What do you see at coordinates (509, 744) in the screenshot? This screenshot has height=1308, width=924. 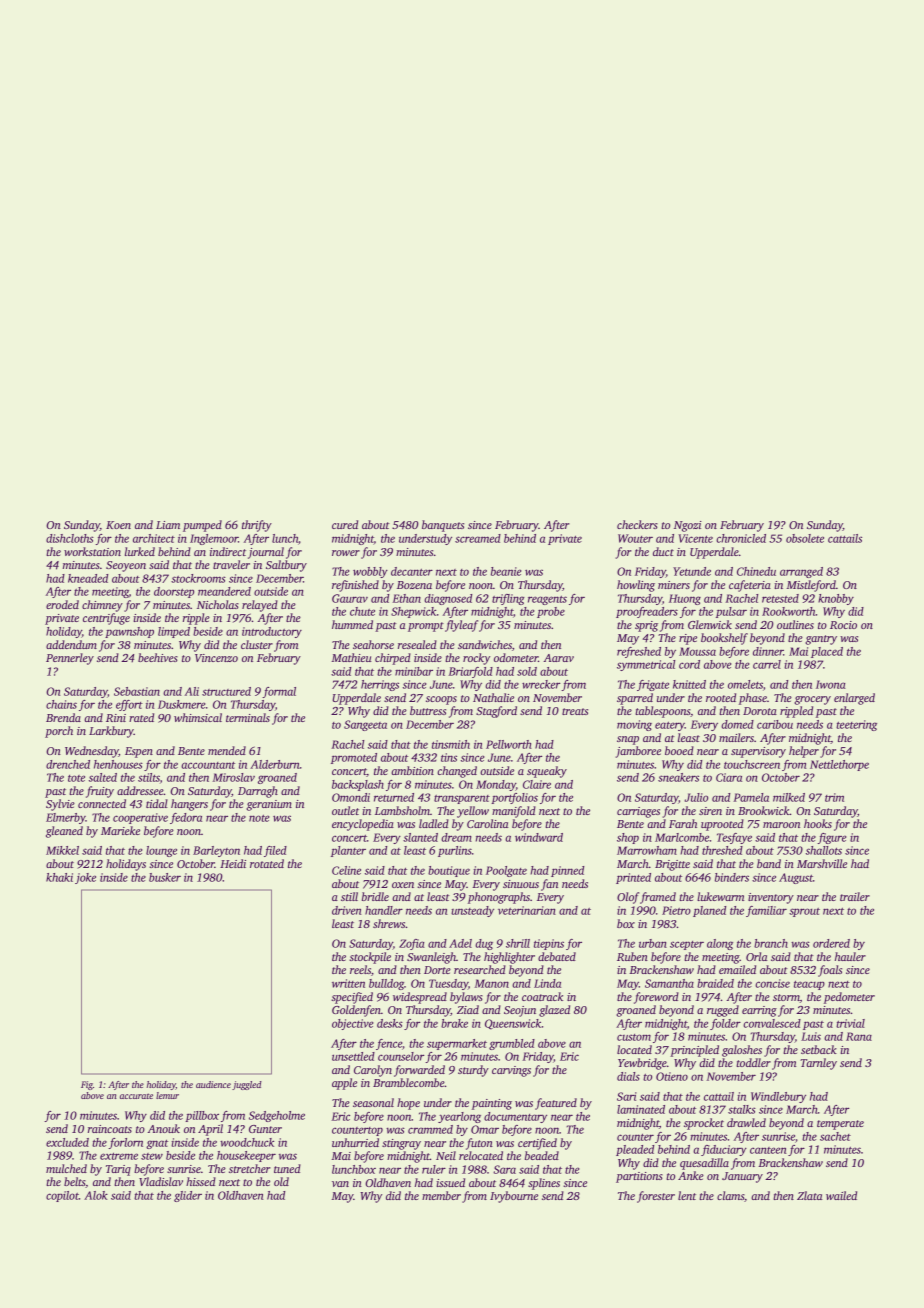 I see `Pellworth` at bounding box center [509, 744].
